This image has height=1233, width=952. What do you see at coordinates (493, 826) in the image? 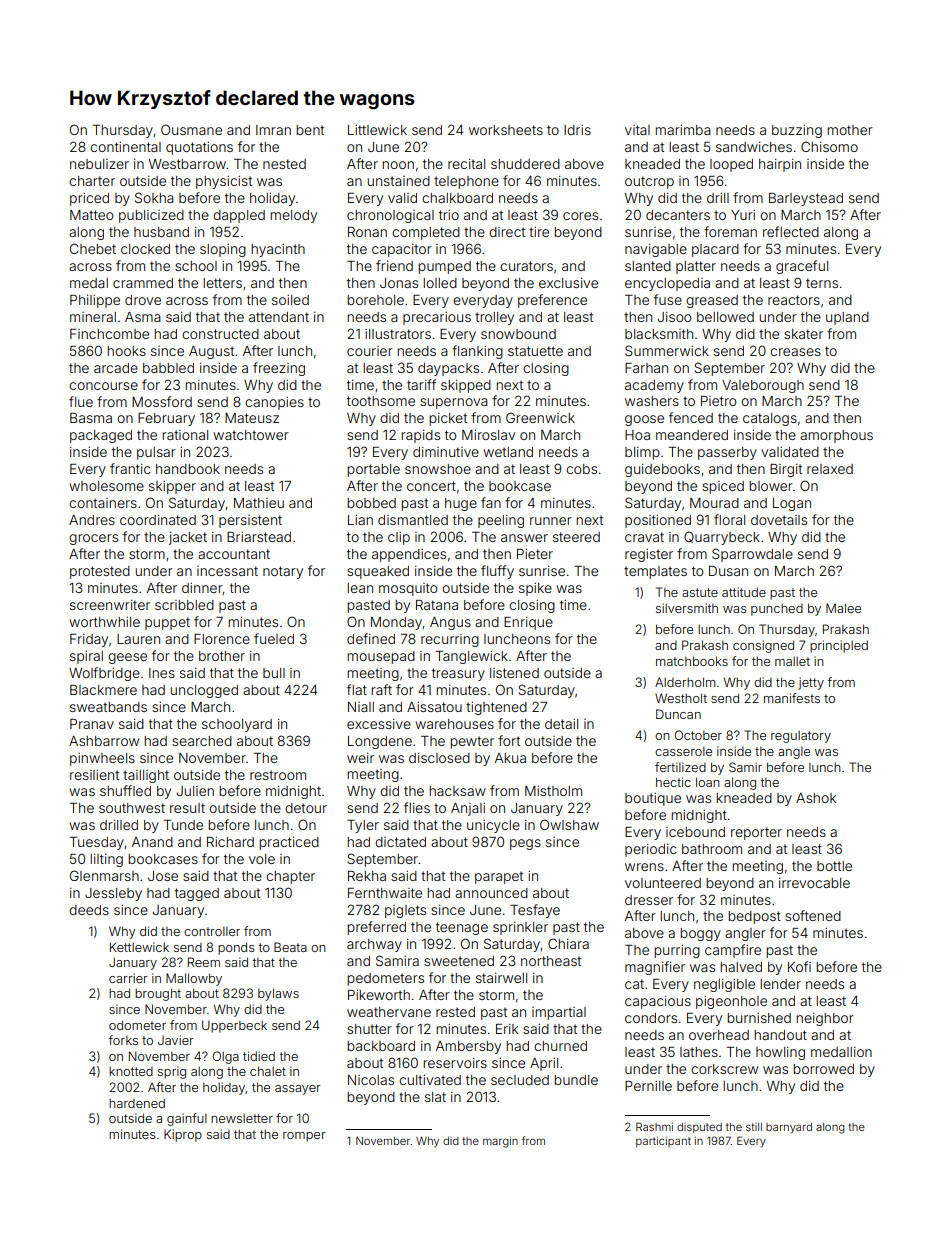
I see `unicycle` at bounding box center [493, 826].
